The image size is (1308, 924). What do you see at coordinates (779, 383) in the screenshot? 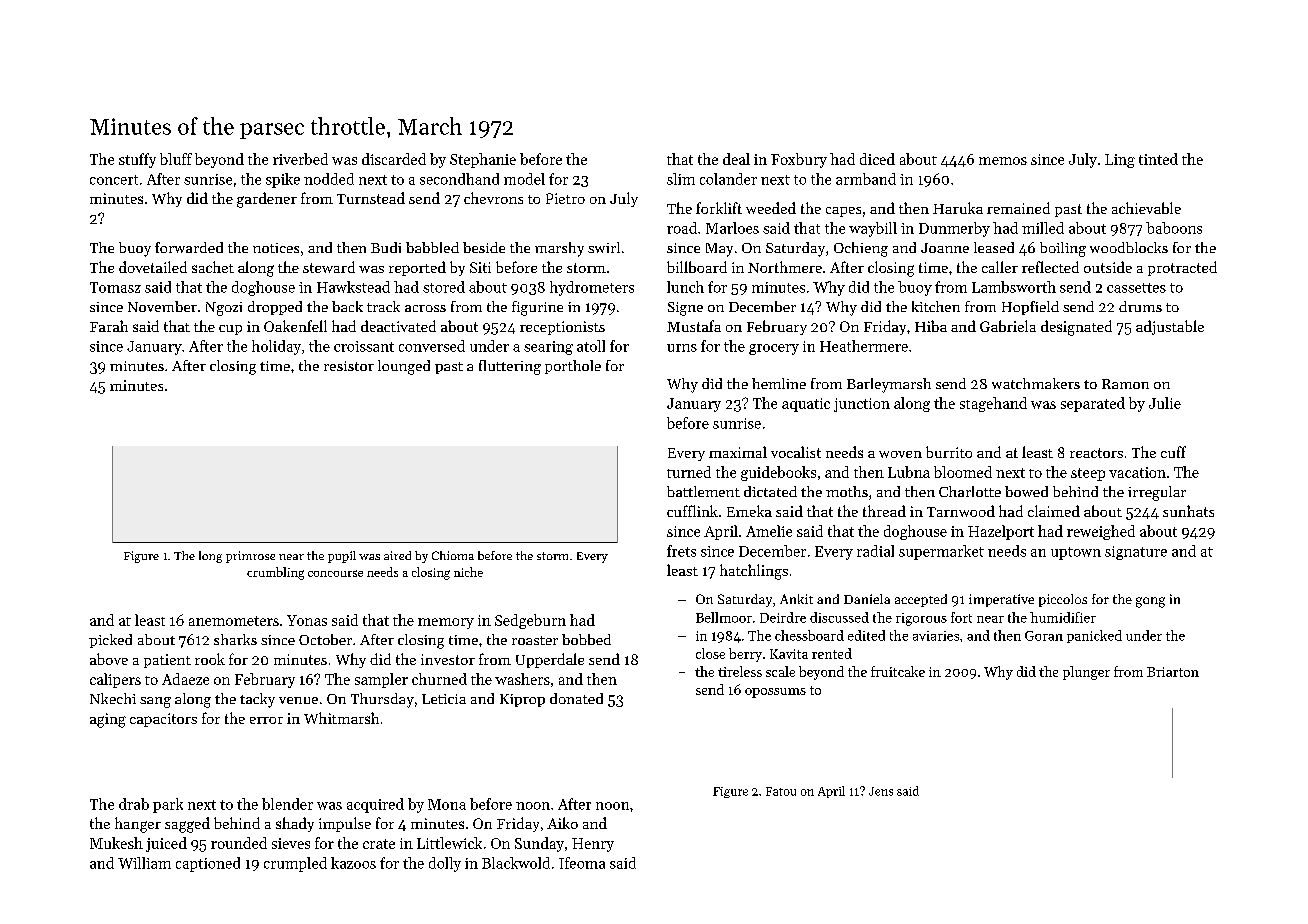
I see `hemline` at bounding box center [779, 383].
